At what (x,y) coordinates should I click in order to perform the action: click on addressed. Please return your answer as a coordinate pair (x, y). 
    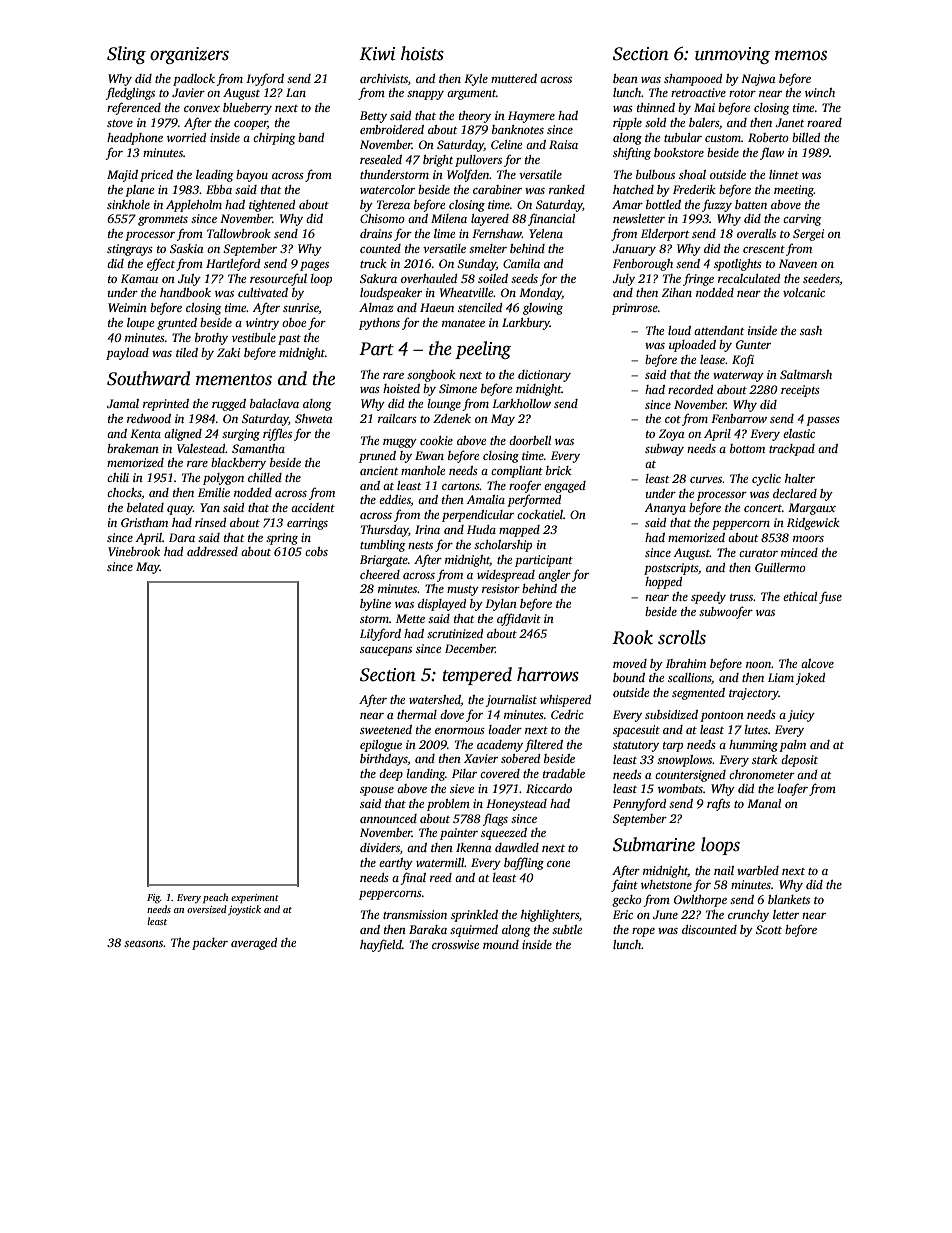
    Looking at the image, I should click on (212, 551).
